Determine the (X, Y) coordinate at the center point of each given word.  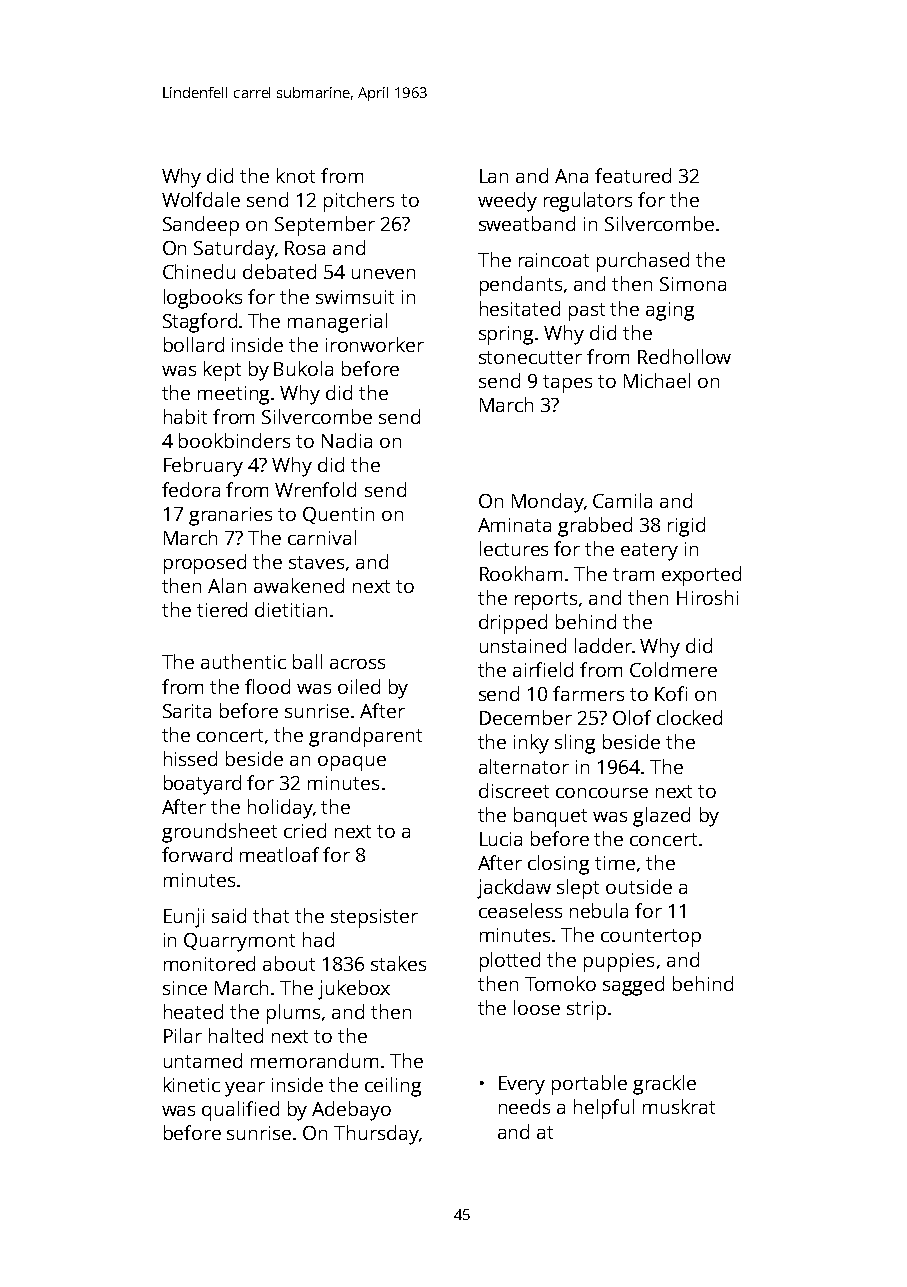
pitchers (359, 202)
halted (236, 1035)
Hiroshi (707, 597)
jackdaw (514, 889)
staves (316, 562)
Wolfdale (201, 199)
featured (633, 175)
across (357, 664)
